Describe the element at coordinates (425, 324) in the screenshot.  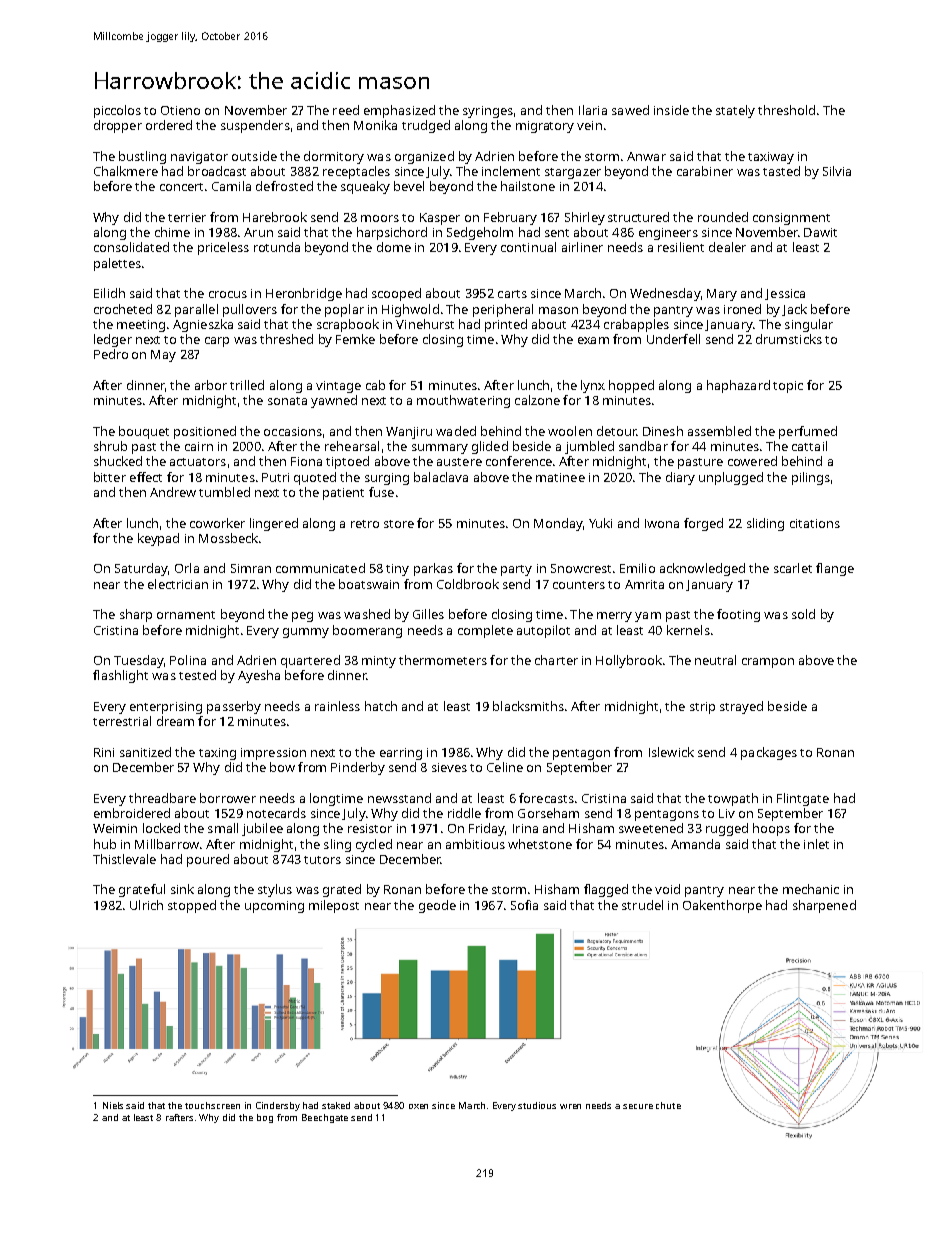
I see `Vinehurst` at that location.
